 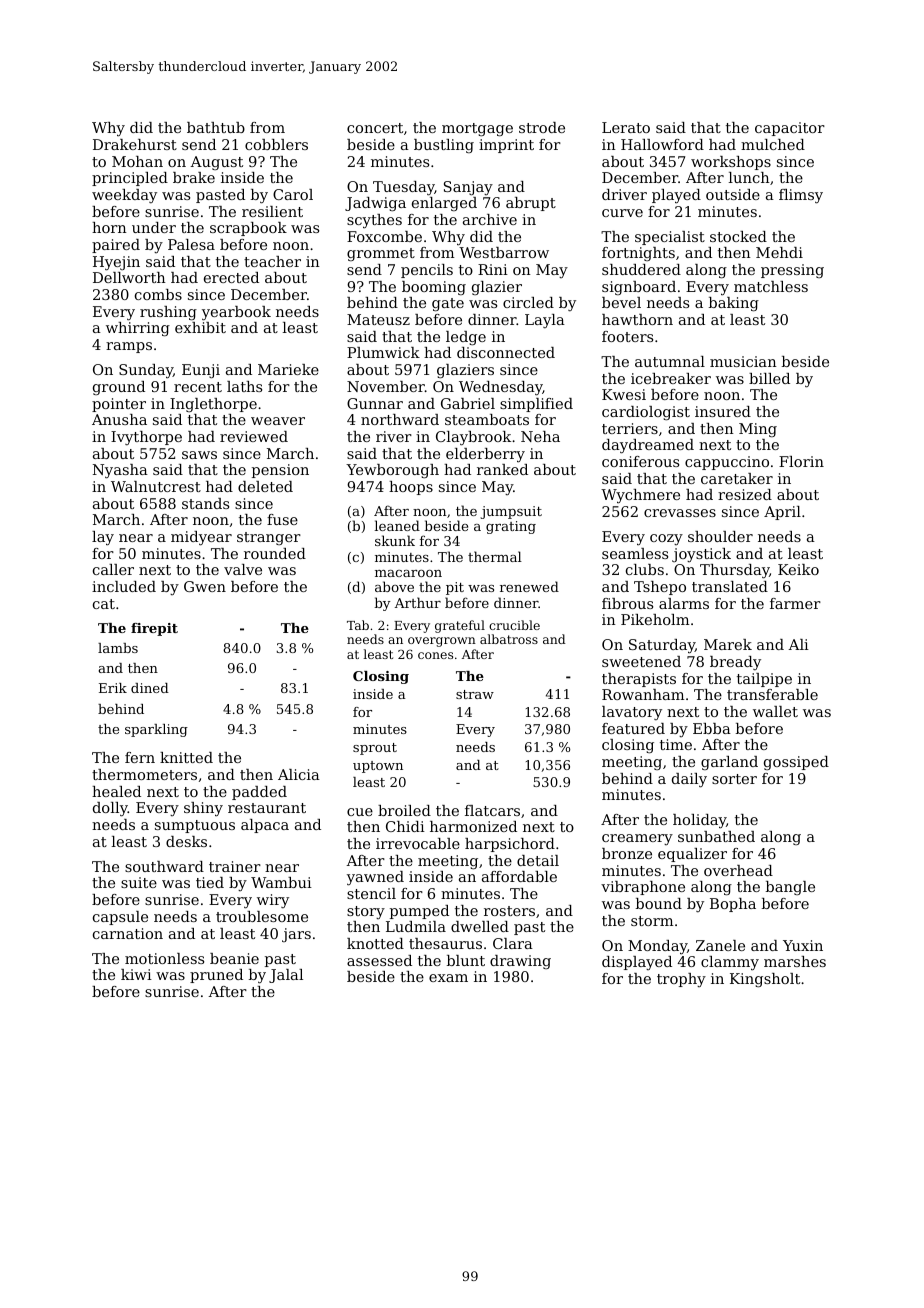 I want to click on mulched, so click(x=773, y=144).
